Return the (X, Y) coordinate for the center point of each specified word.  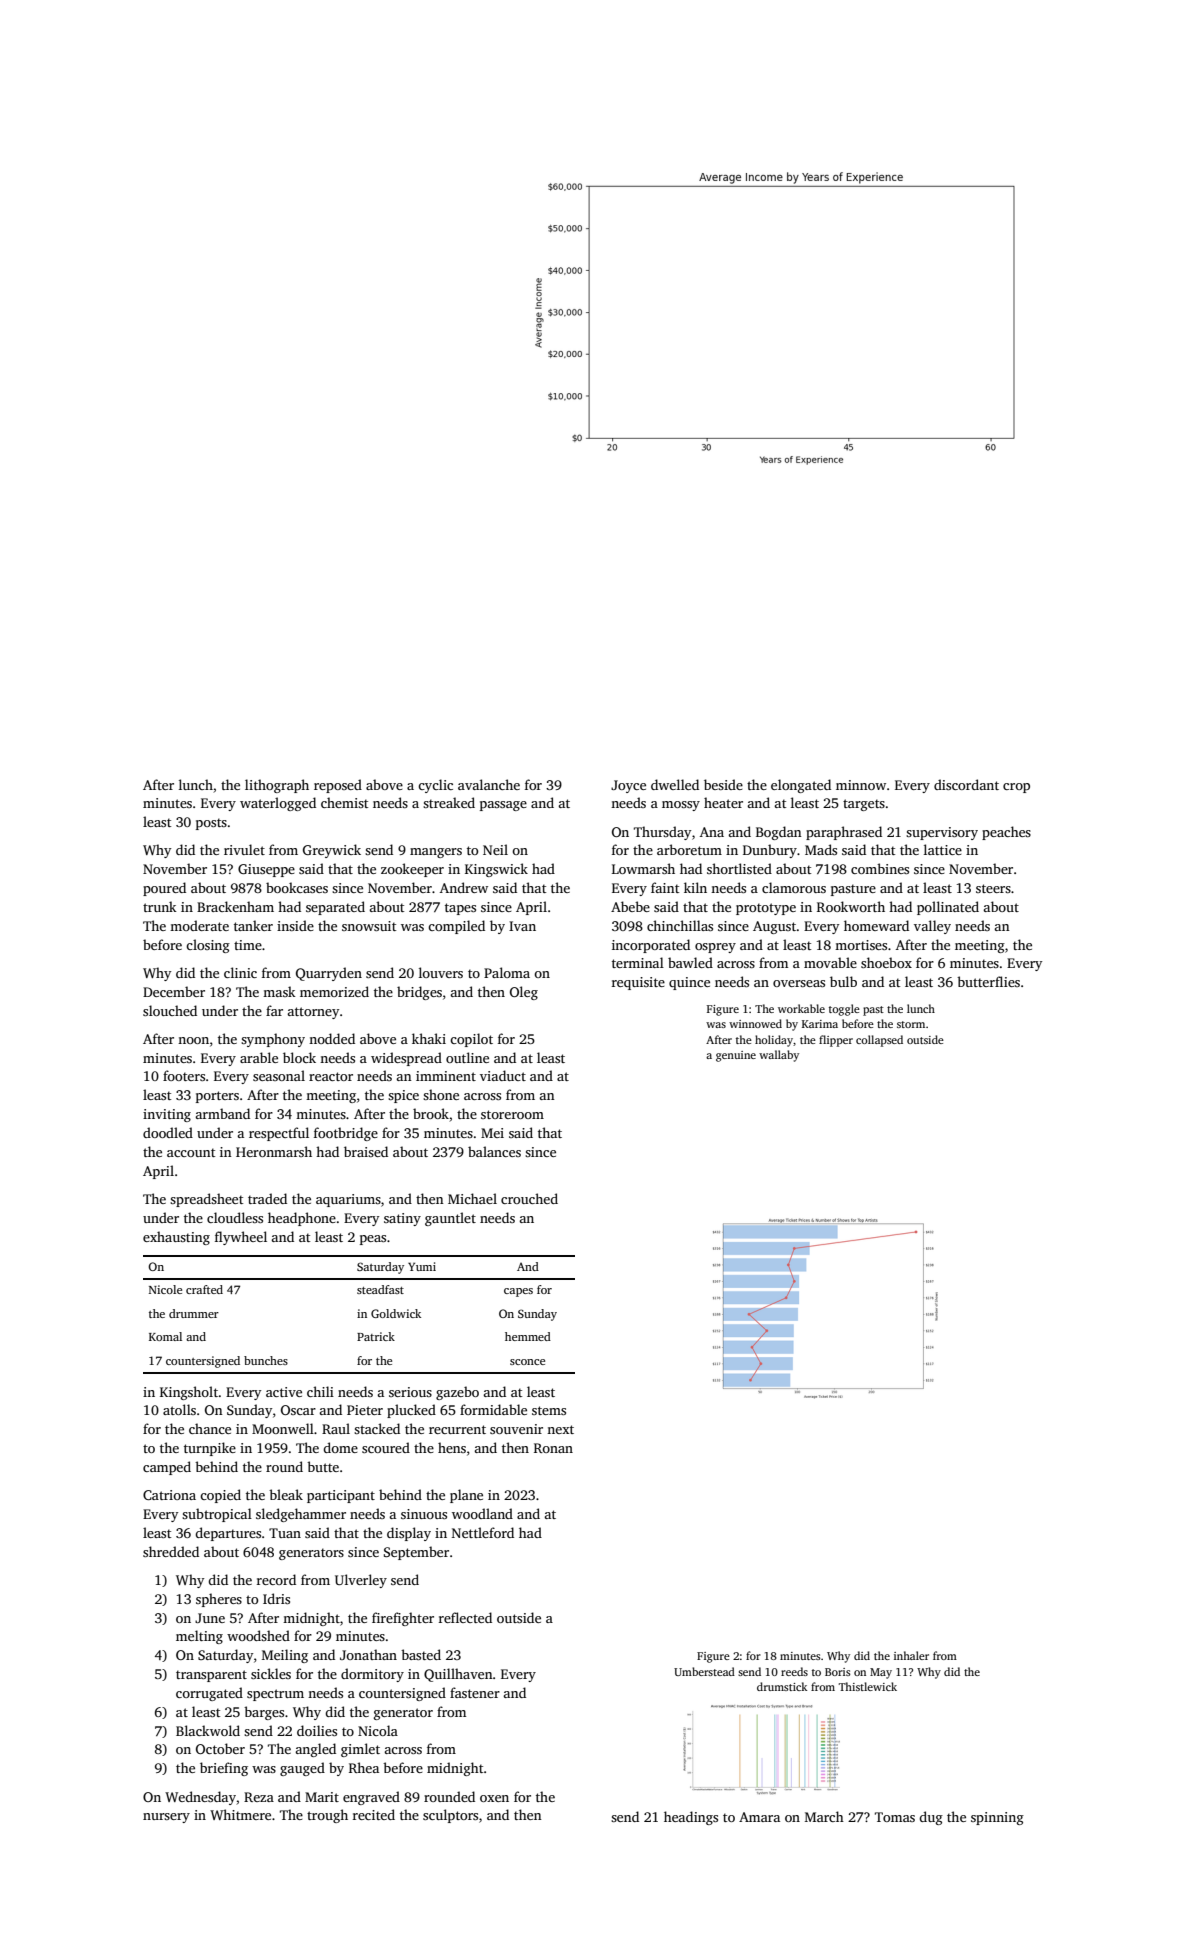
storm (911, 1024)
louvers (441, 972)
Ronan (553, 1448)
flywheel (241, 1238)
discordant (966, 784)
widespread (406, 1059)
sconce (527, 1362)
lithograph (277, 786)
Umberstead (704, 1671)
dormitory (372, 1675)
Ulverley (361, 1581)
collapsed (879, 1041)
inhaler (911, 1655)
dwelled (675, 784)
